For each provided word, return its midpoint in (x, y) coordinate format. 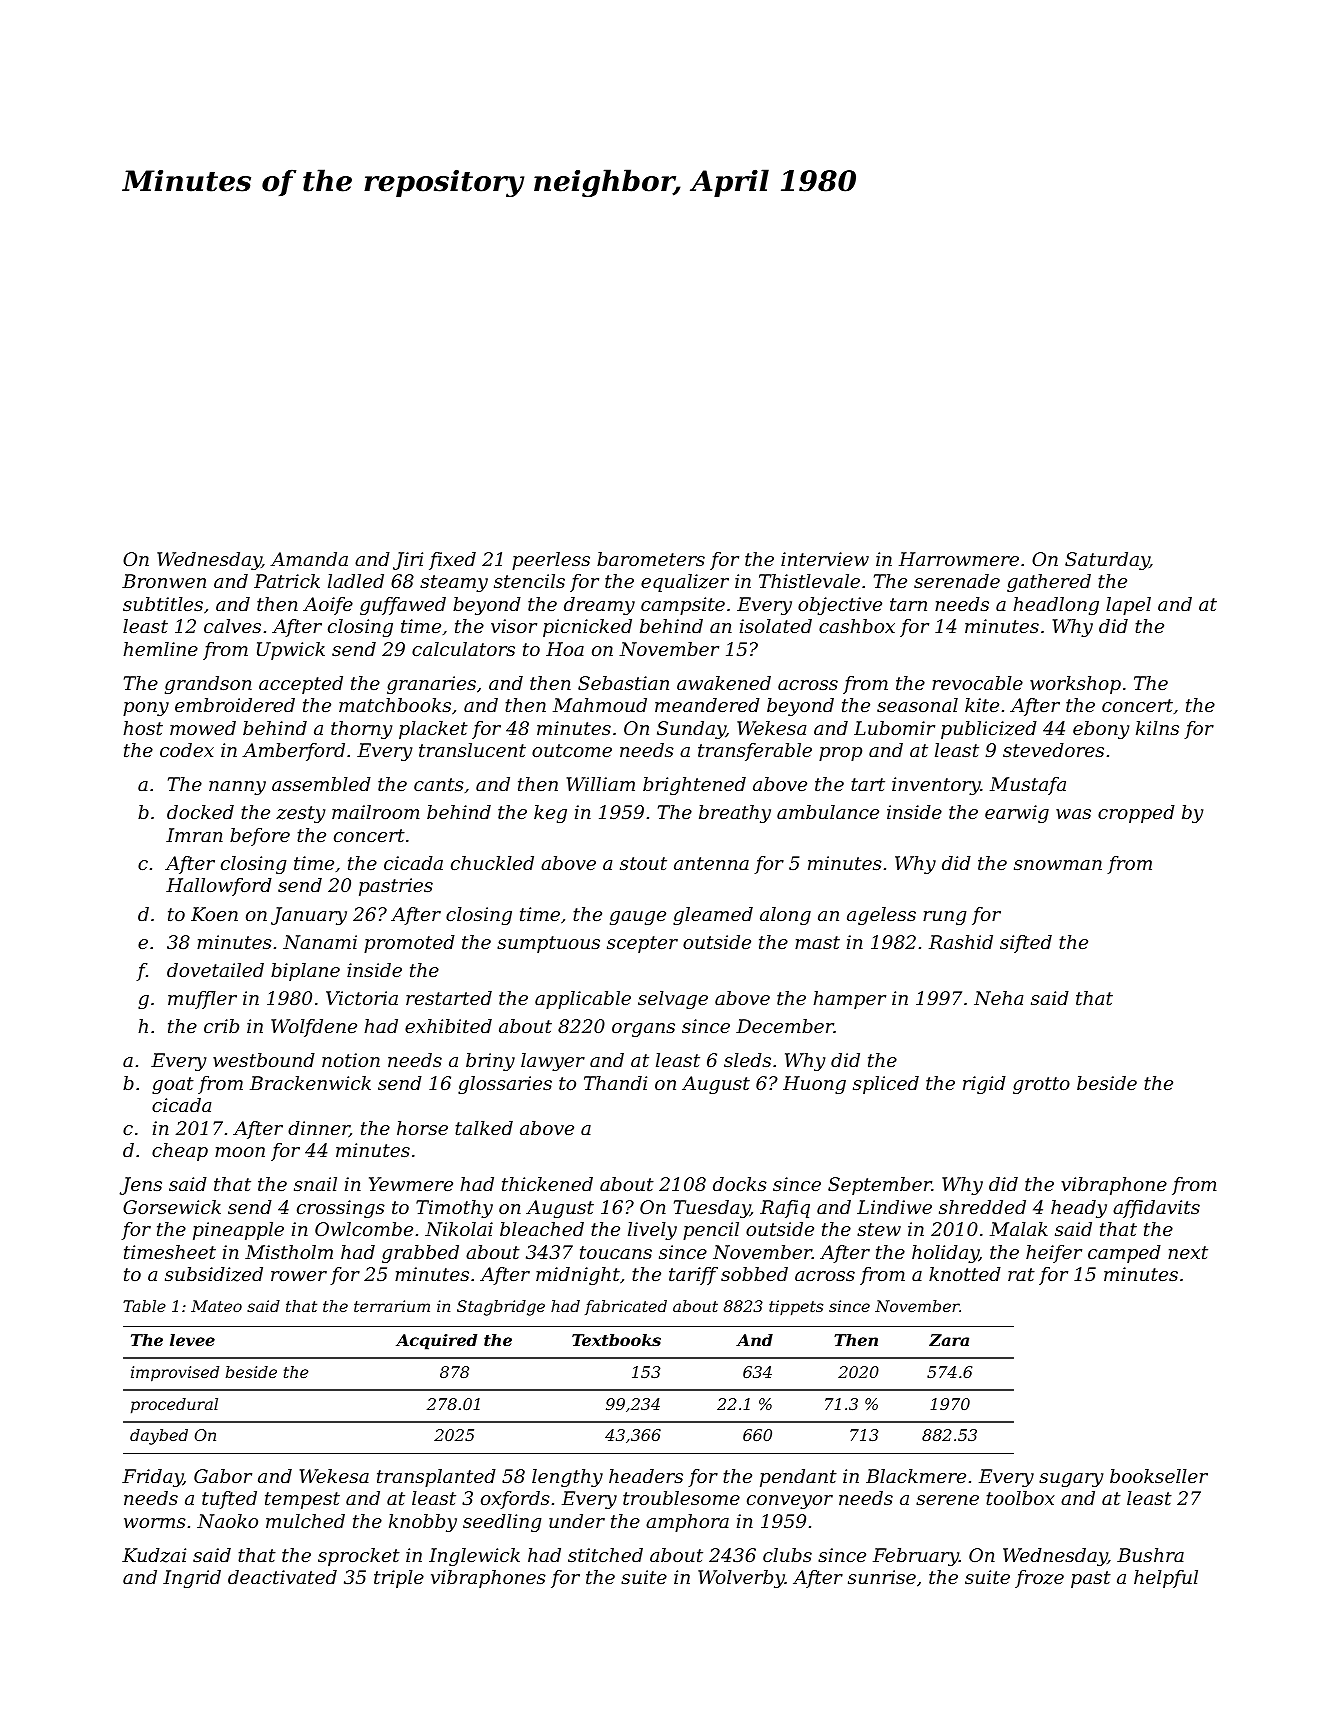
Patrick (287, 581)
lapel (1128, 606)
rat (1021, 1274)
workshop (1075, 685)
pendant (798, 1478)
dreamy (599, 606)
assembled (321, 784)
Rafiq (785, 1209)
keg (550, 814)
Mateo (216, 1306)
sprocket (359, 1557)
